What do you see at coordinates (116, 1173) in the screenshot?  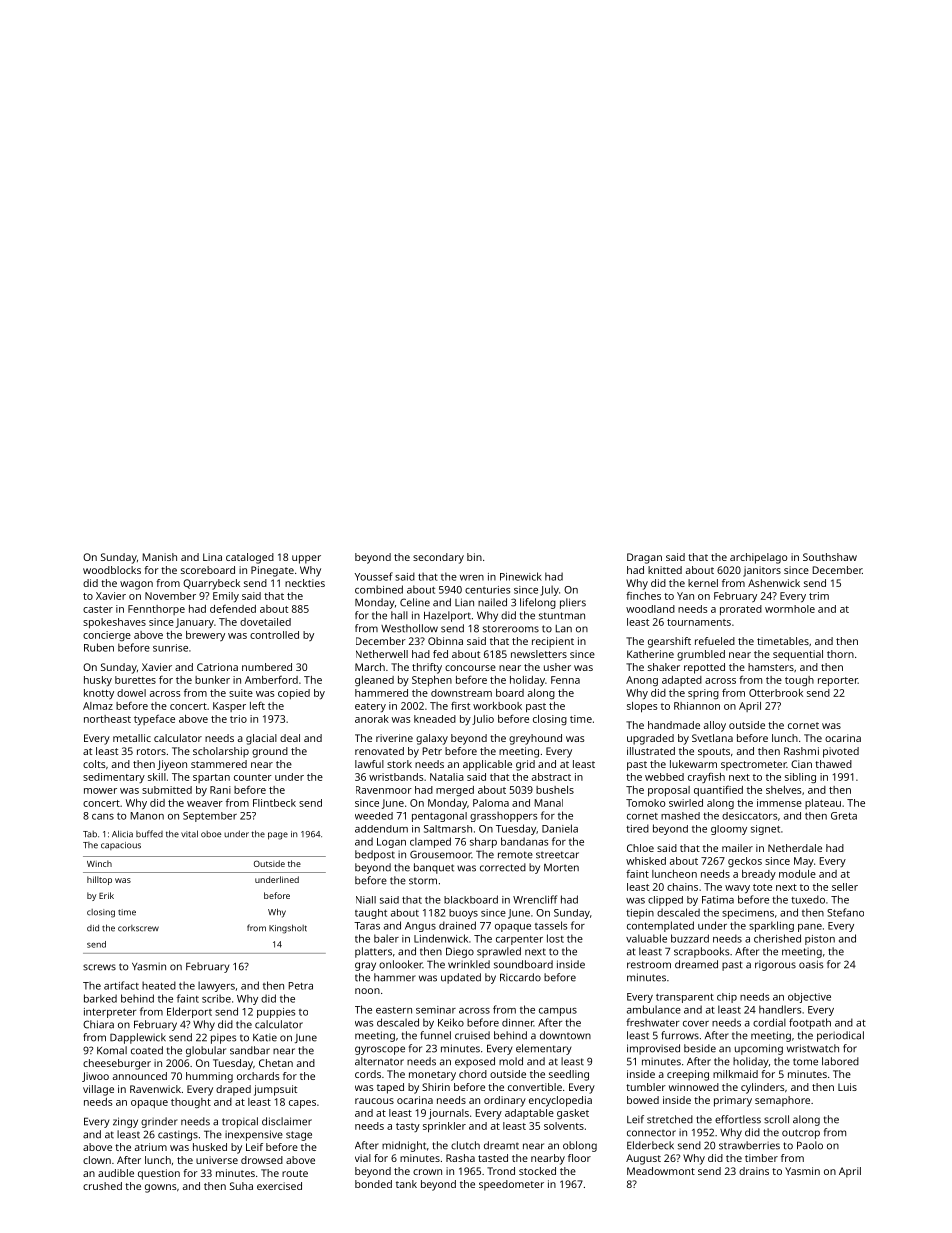 I see `audible` at bounding box center [116, 1173].
